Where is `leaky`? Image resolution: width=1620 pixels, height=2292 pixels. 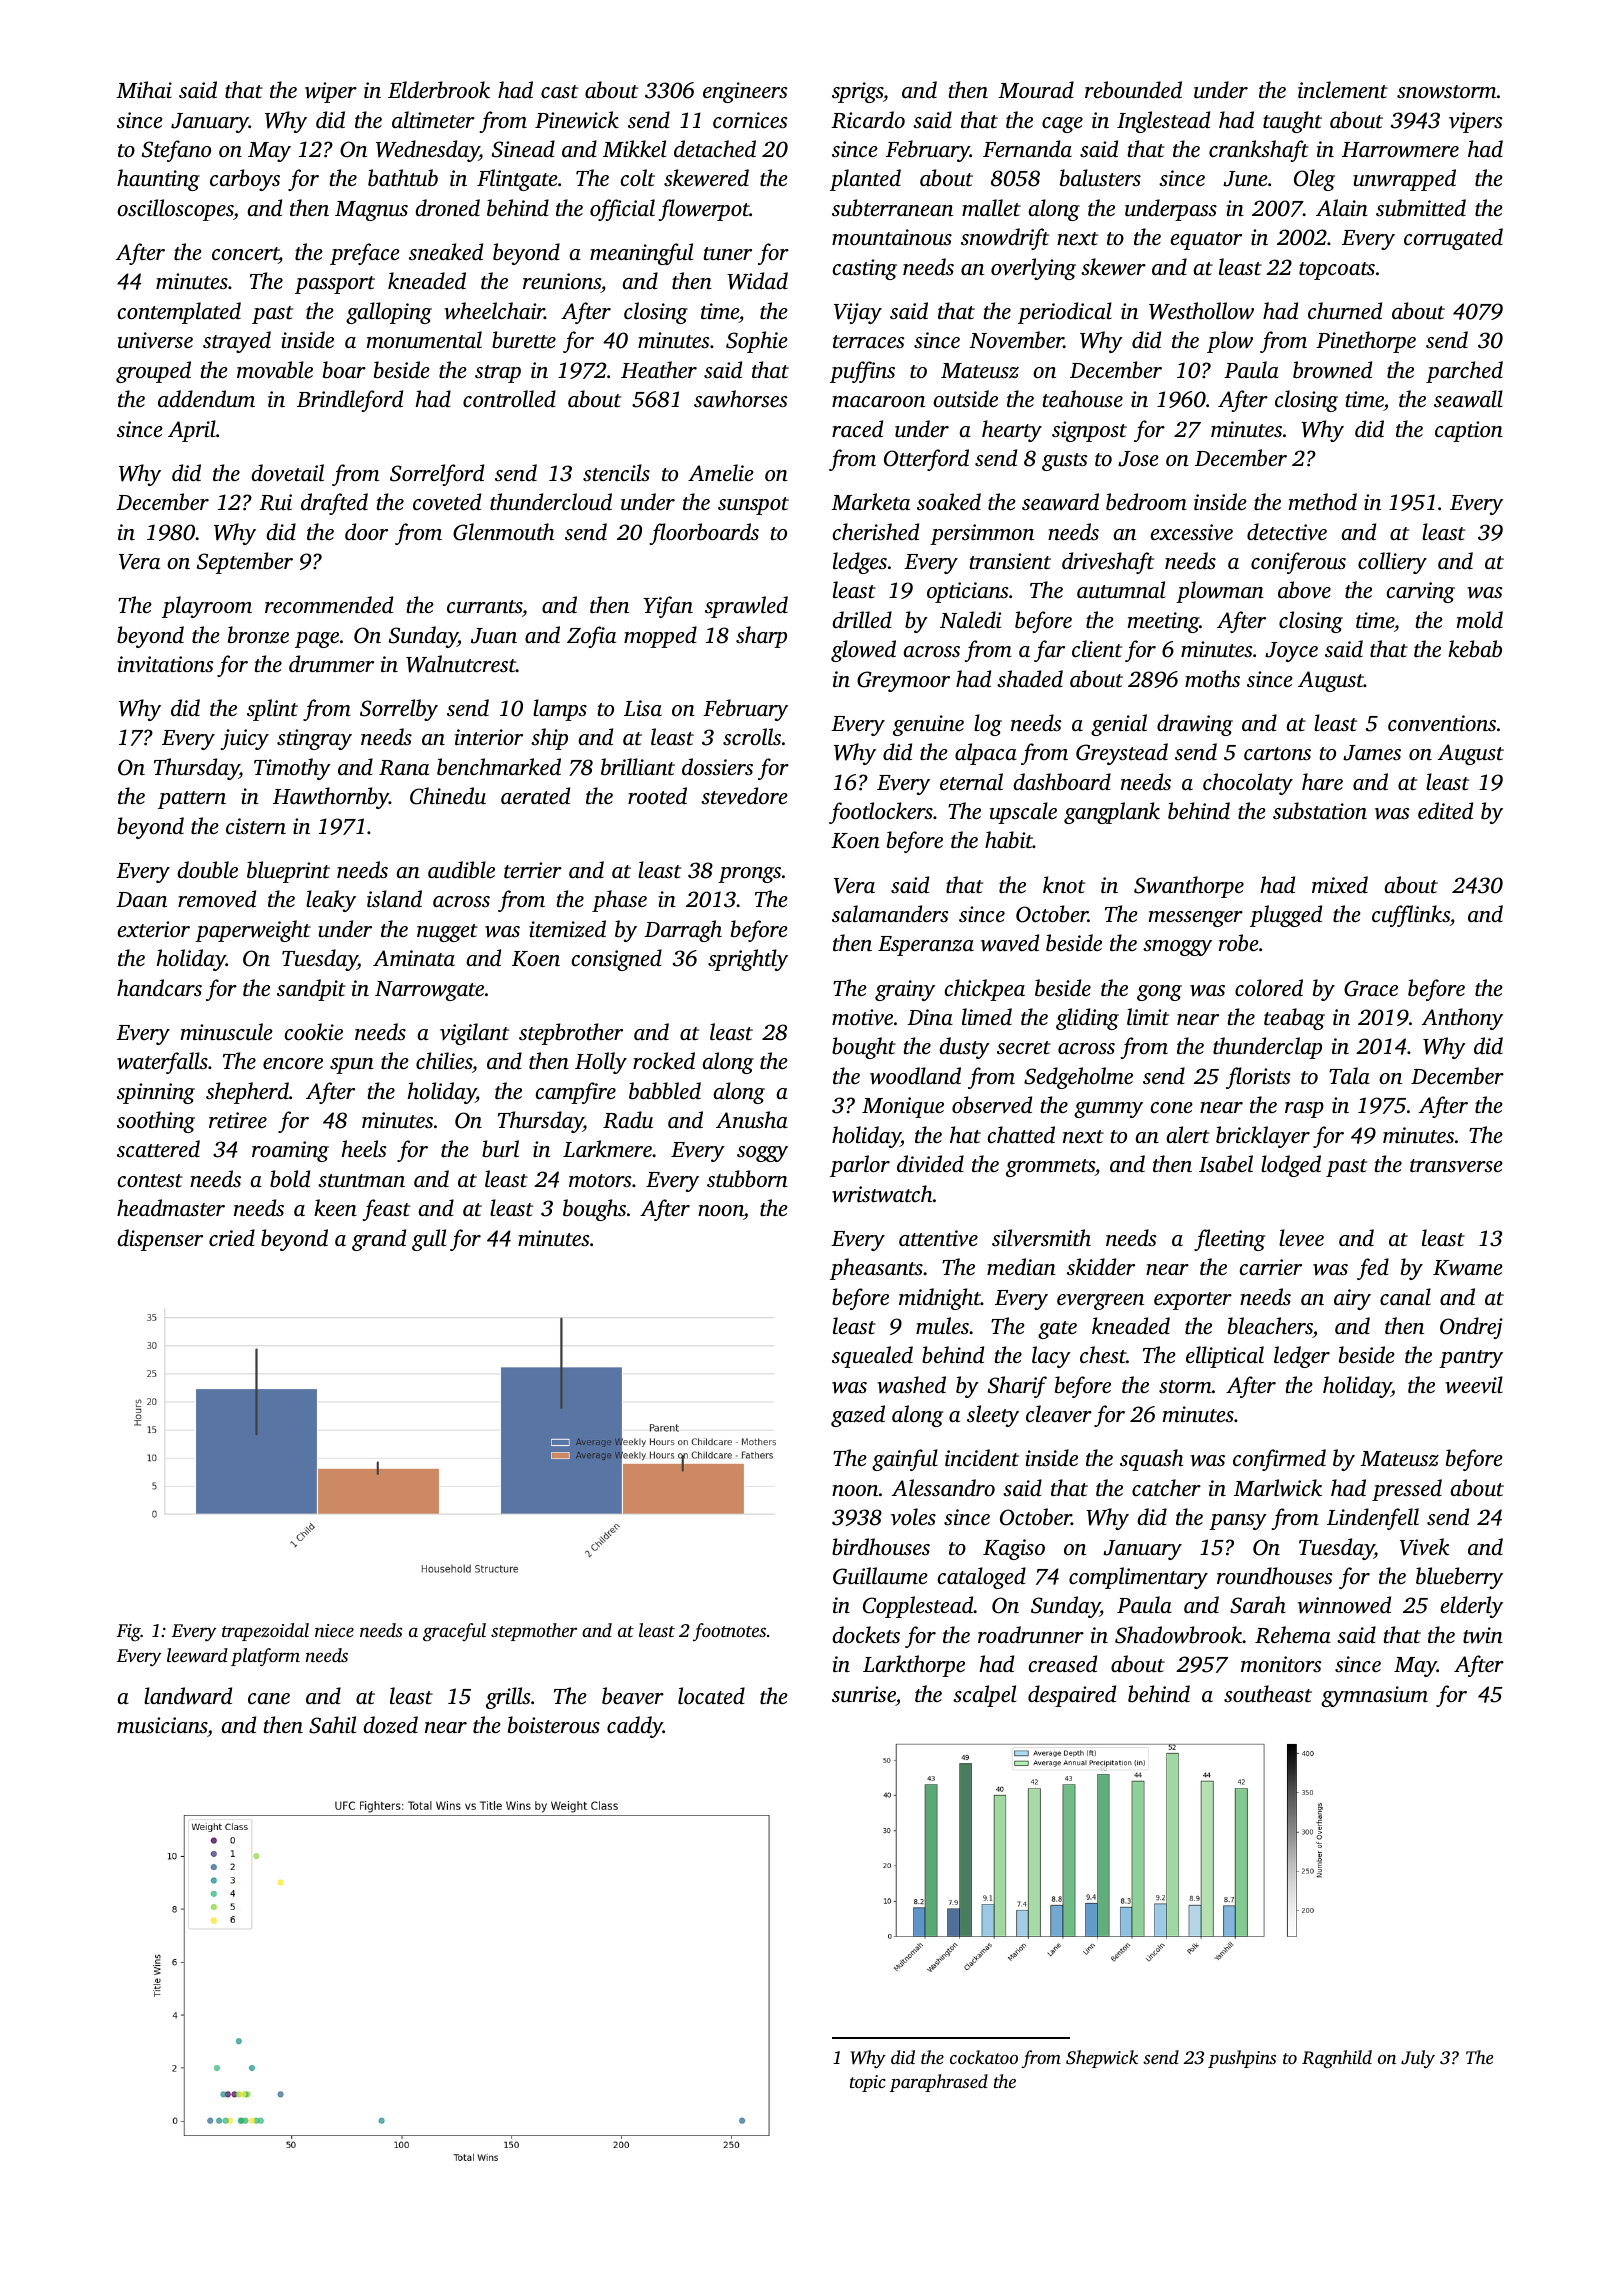 leaky is located at coordinates (331, 901).
